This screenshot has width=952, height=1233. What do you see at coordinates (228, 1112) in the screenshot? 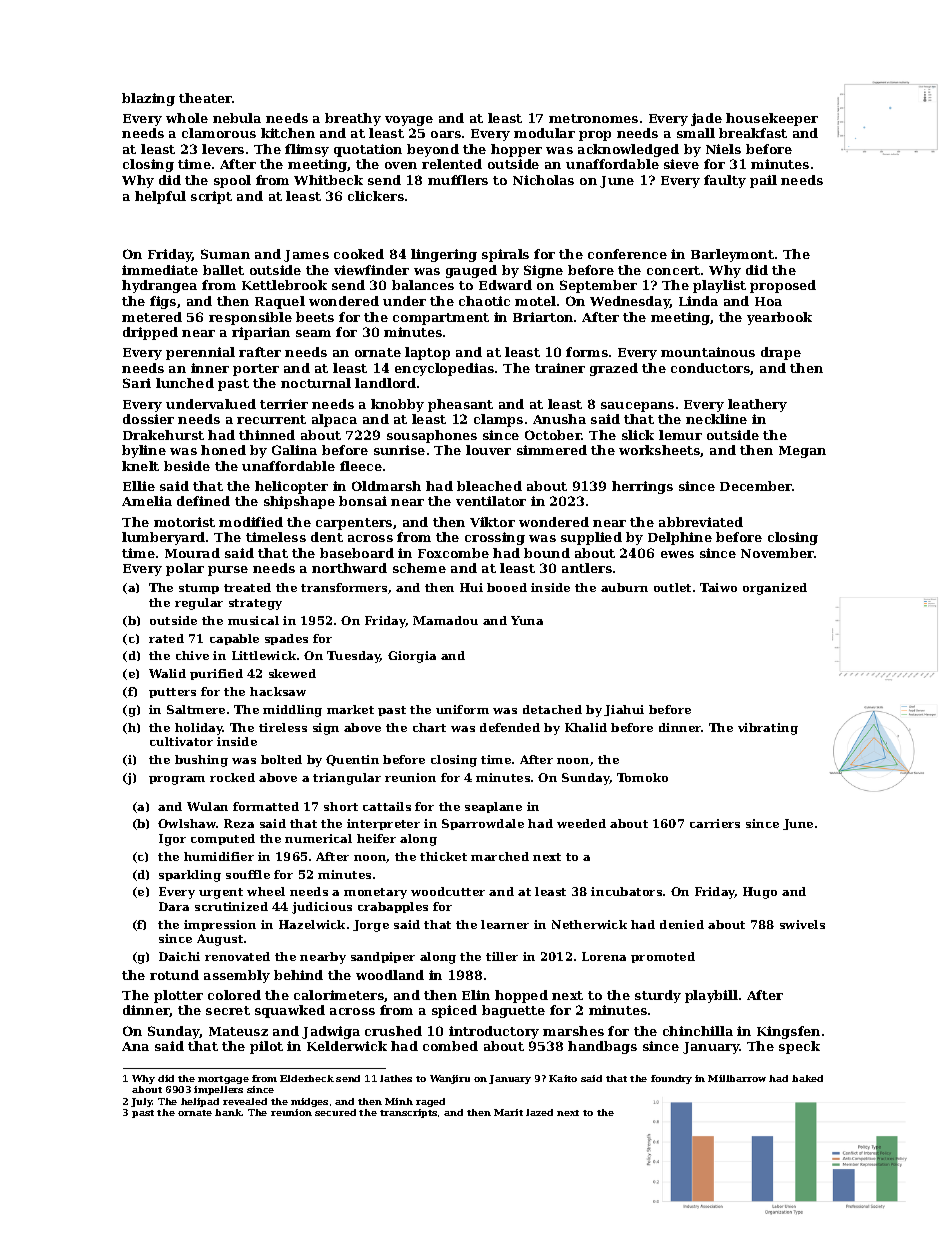
I see `bank` at bounding box center [228, 1112].
